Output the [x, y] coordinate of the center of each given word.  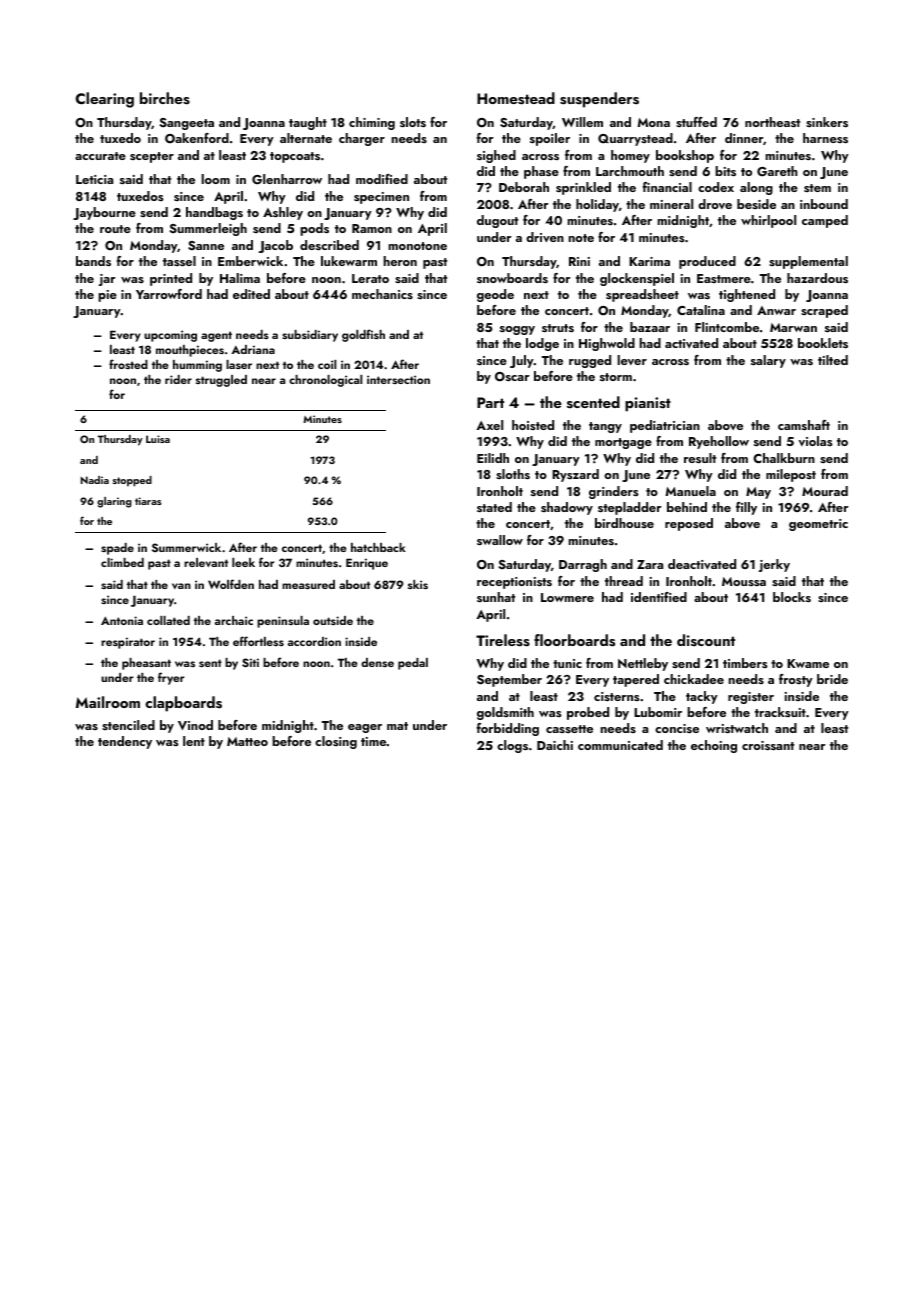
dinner [744, 138]
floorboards [574, 640]
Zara [650, 564]
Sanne [206, 245]
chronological [325, 381]
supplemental [808, 262]
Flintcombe [727, 327]
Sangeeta [187, 124]
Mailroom [108, 702]
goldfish [363, 335]
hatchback [378, 547]
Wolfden [231, 584]
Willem [582, 122]
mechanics [382, 294]
